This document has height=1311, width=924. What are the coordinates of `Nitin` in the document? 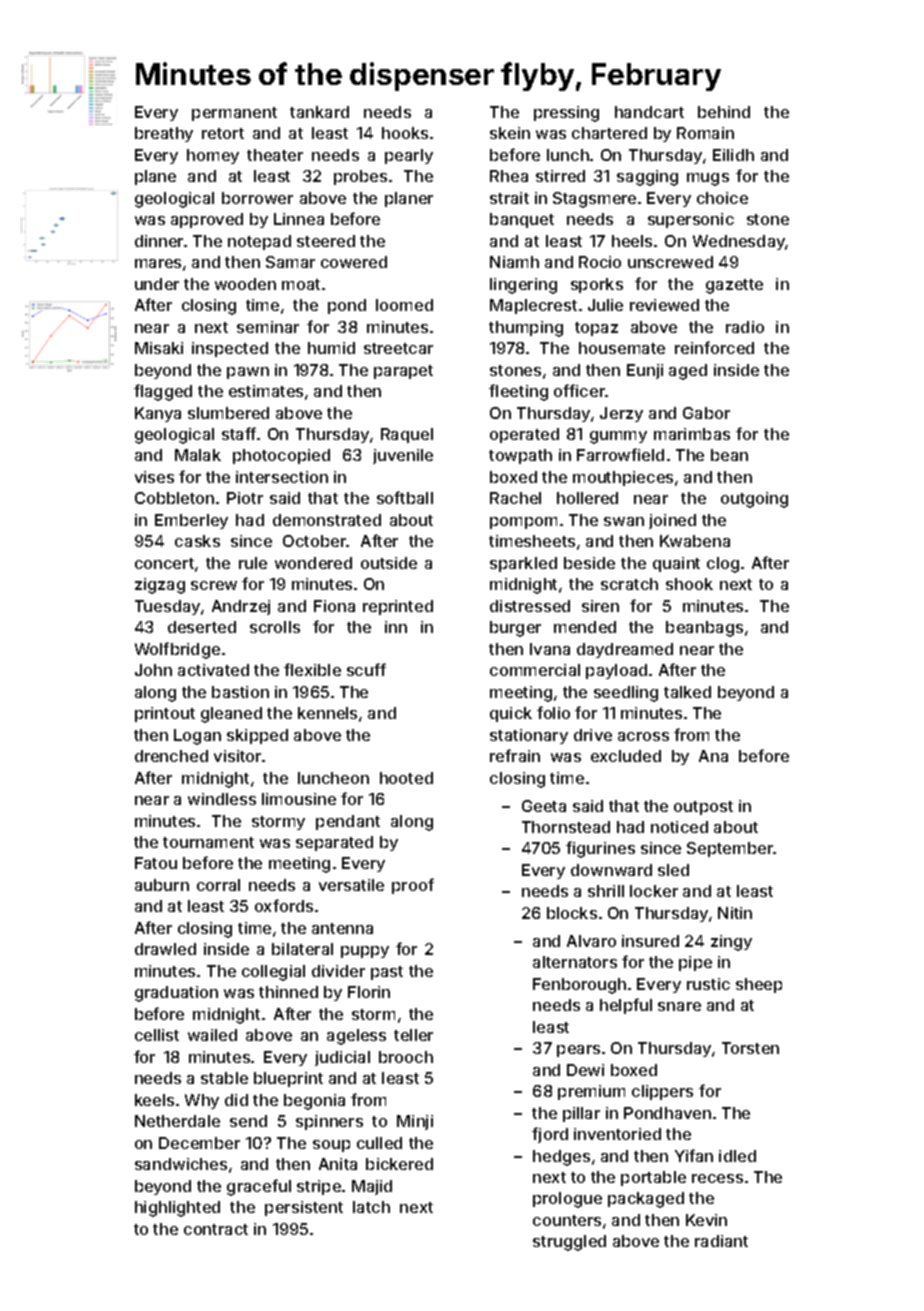 It's located at (735, 913).
